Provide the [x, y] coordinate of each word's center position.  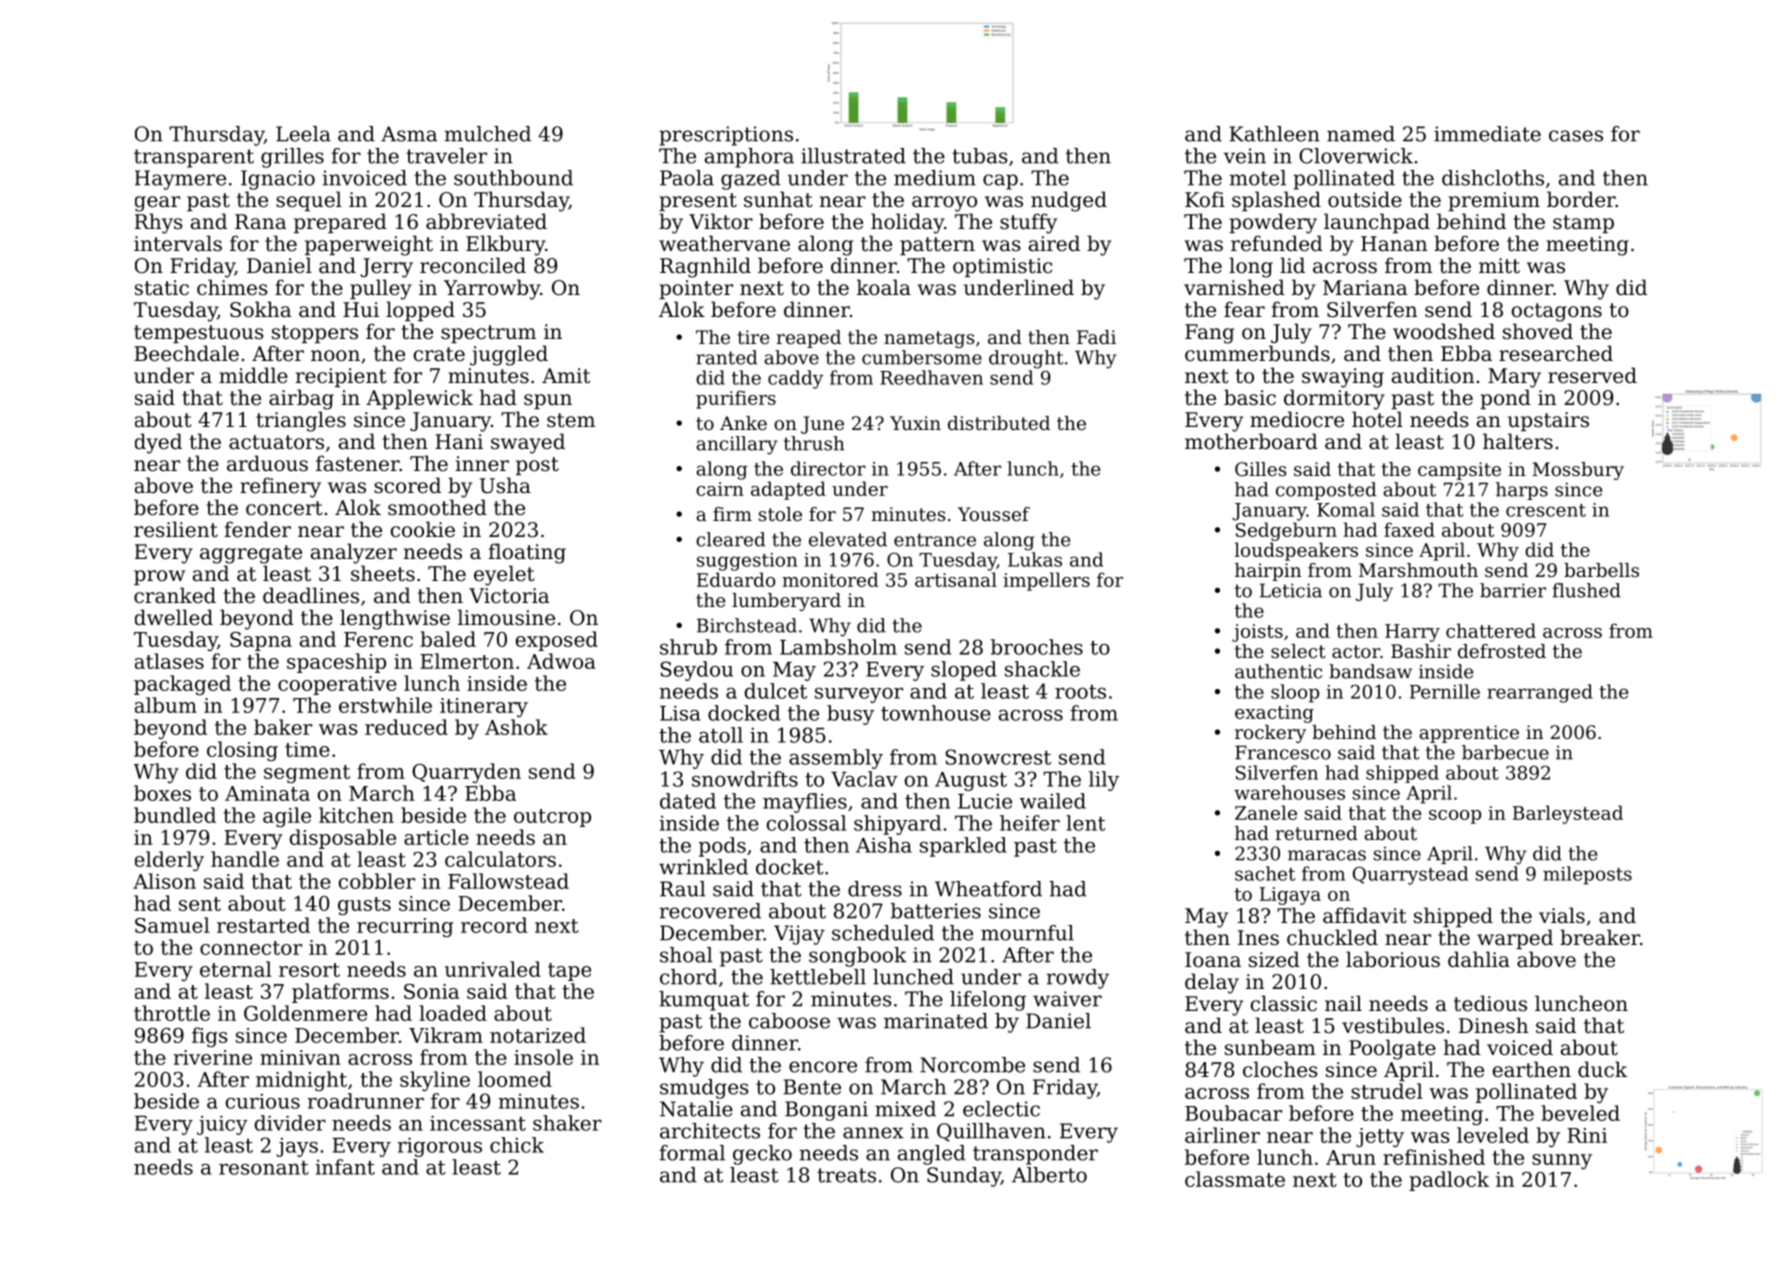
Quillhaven [991, 1132]
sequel [309, 201]
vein [1244, 156]
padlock [1449, 1181]
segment [307, 774]
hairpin [1268, 572]
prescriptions [726, 136]
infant [345, 1167]
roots [1080, 692]
